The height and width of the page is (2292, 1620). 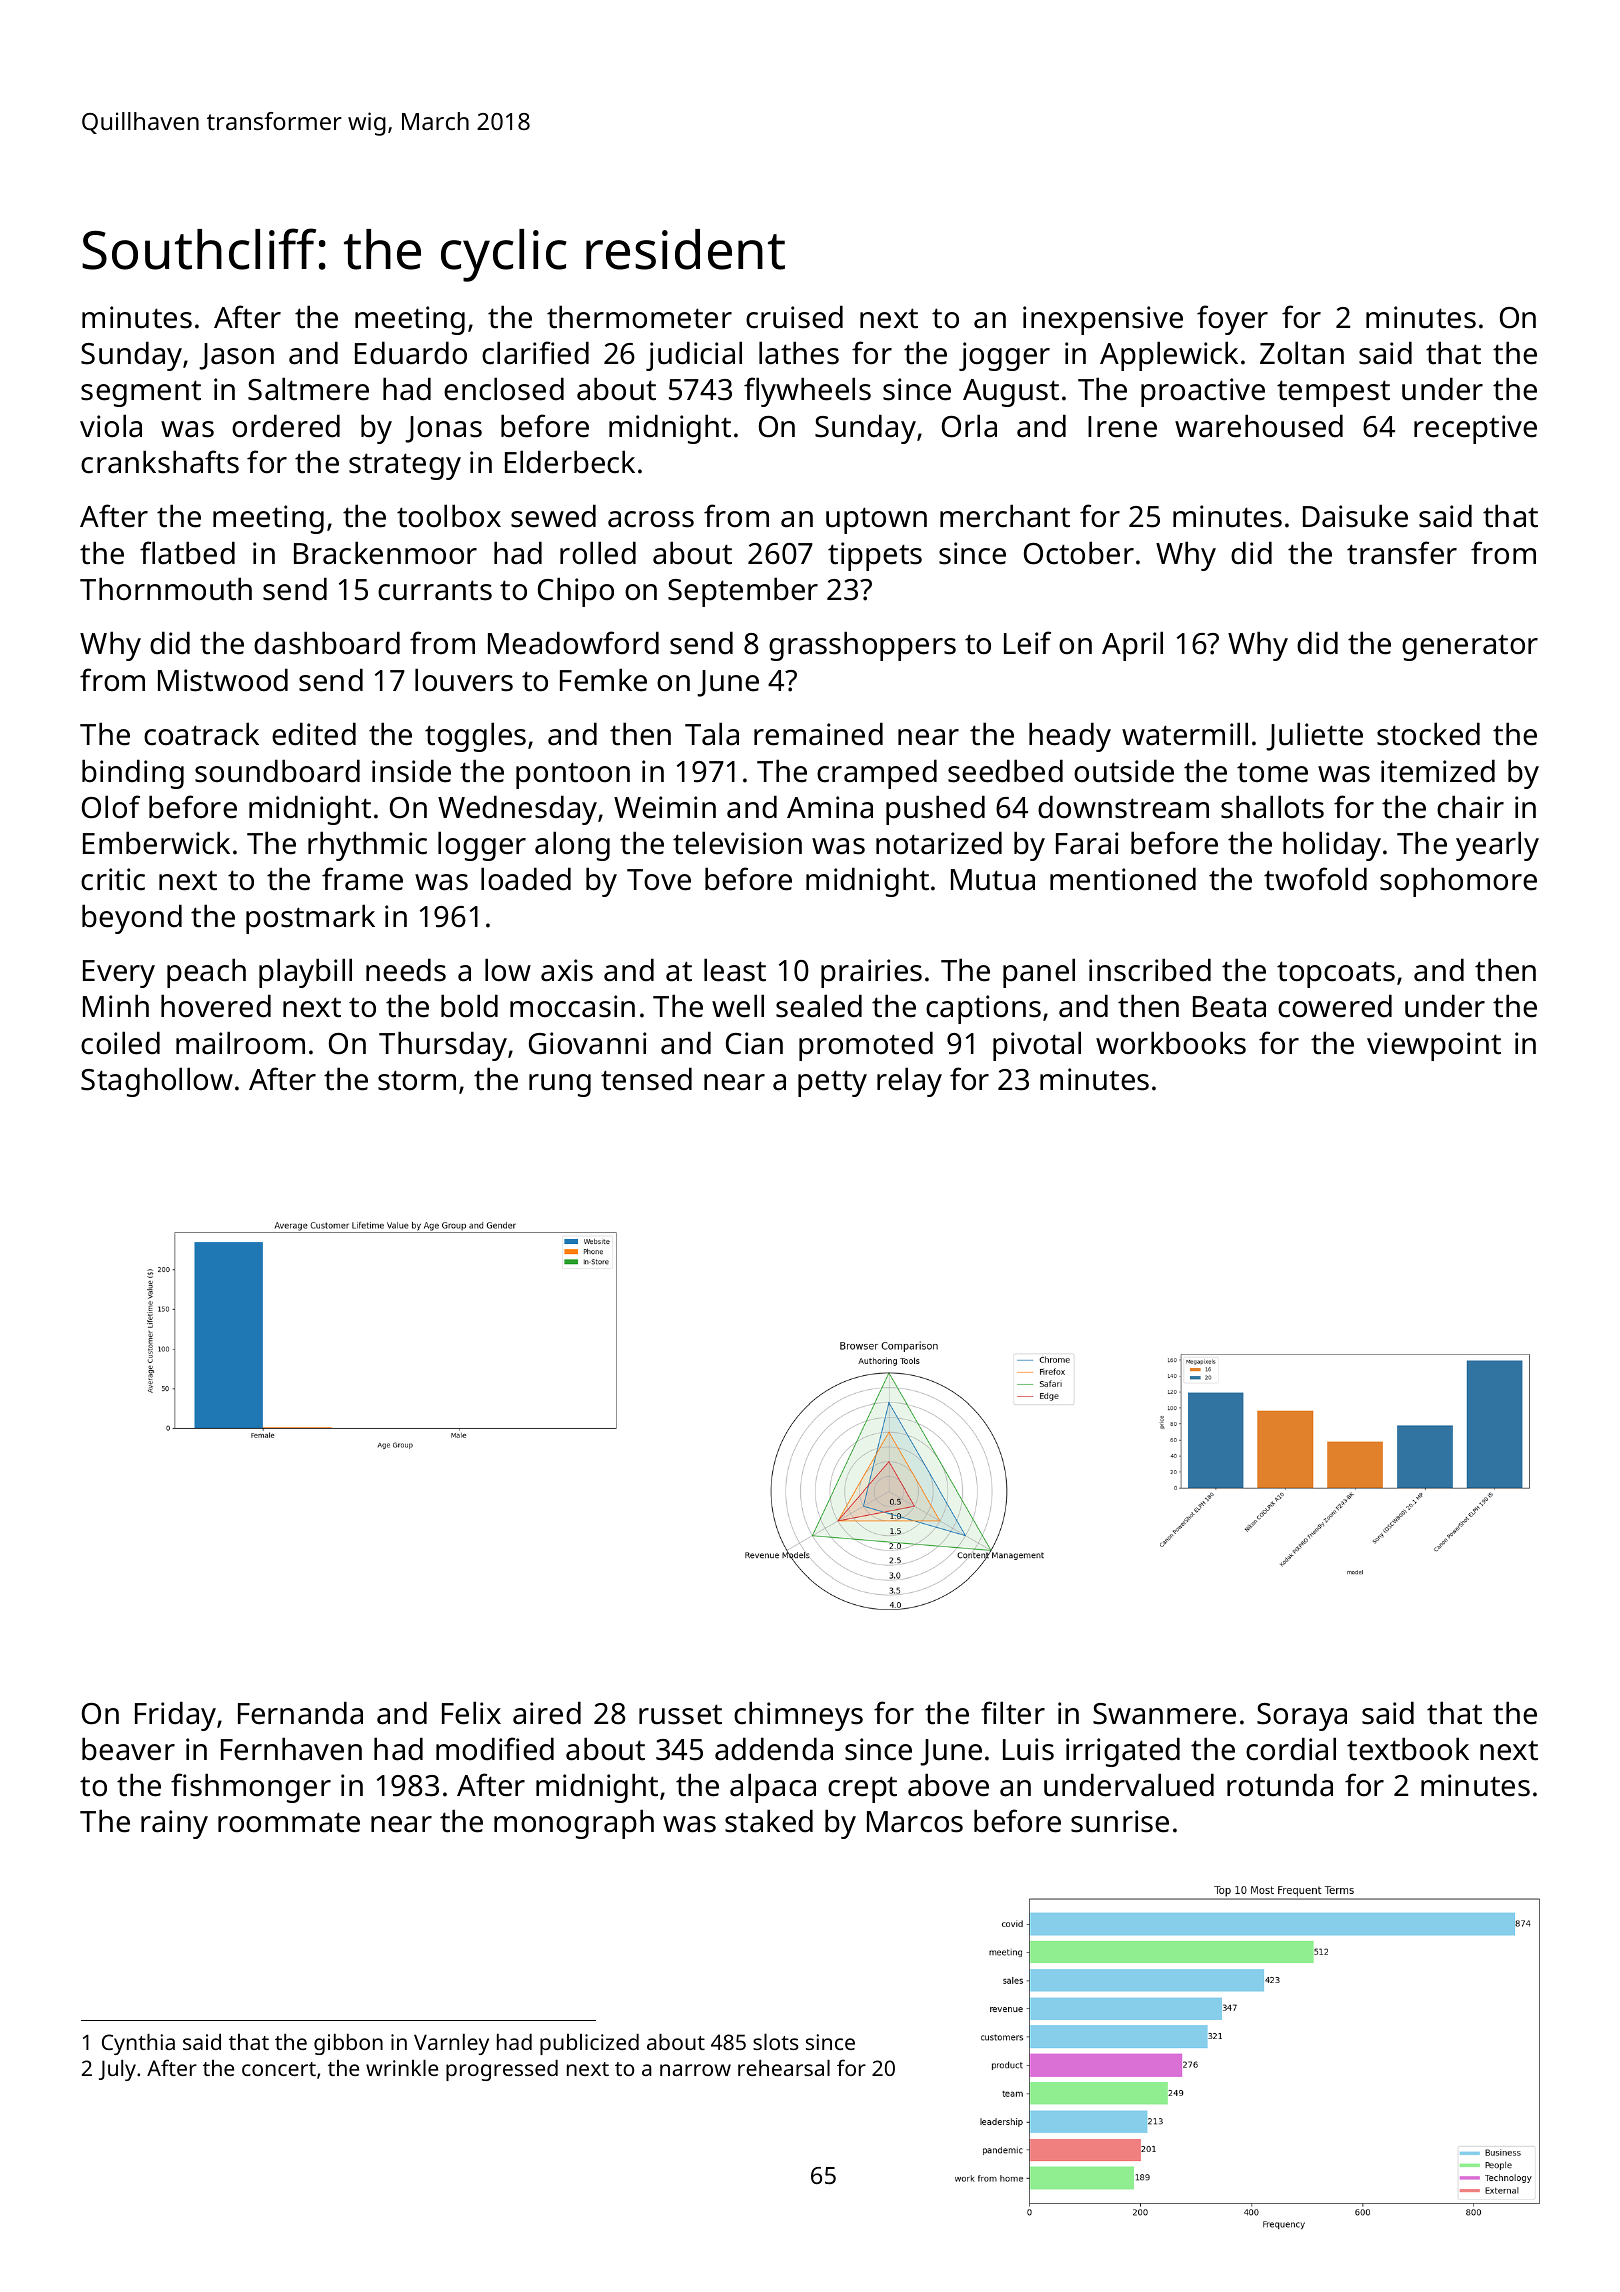 What do you see at coordinates (794, 317) in the page?
I see `cruised` at bounding box center [794, 317].
